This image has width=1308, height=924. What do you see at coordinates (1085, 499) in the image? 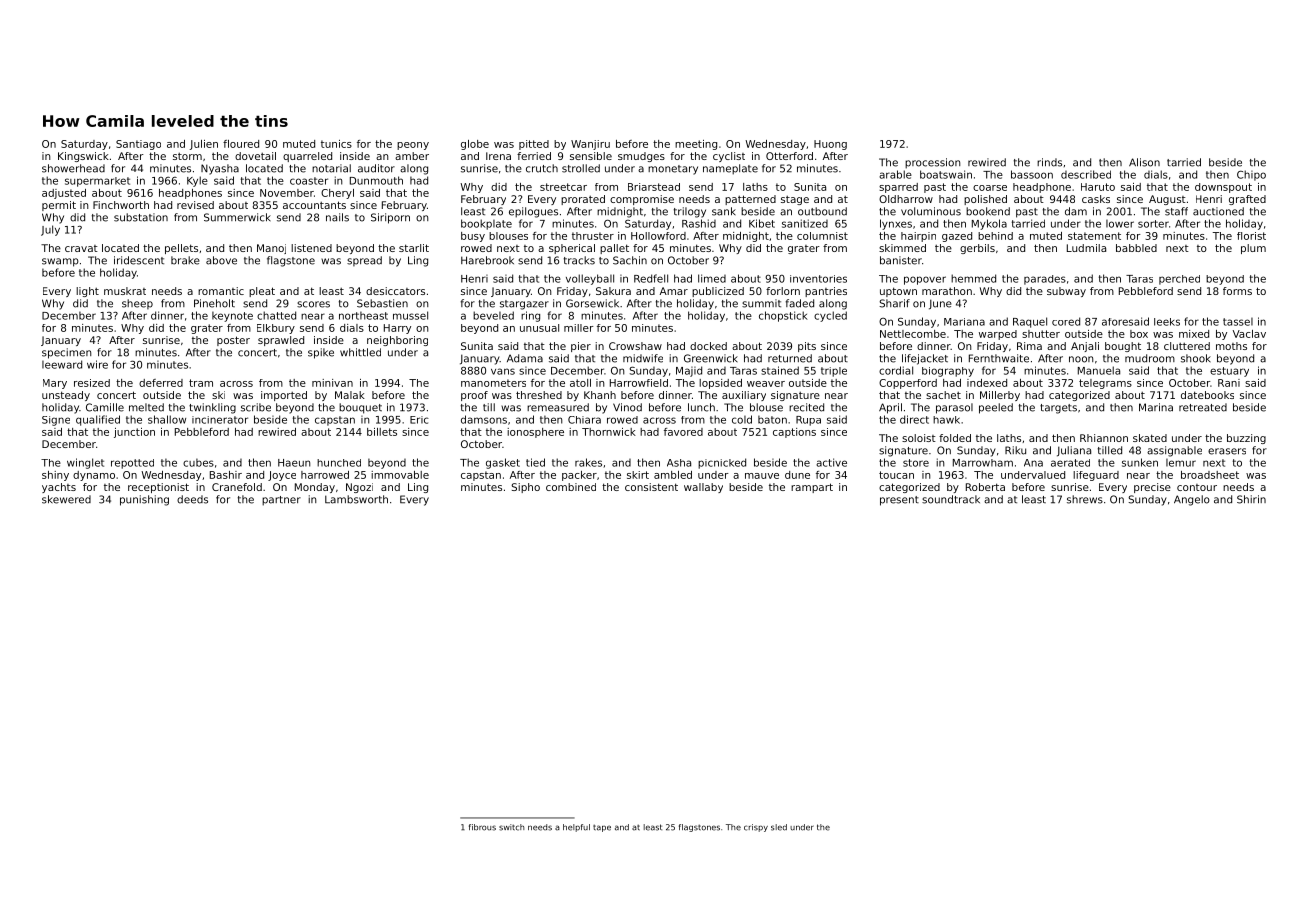
I see `shrews` at bounding box center [1085, 499].
